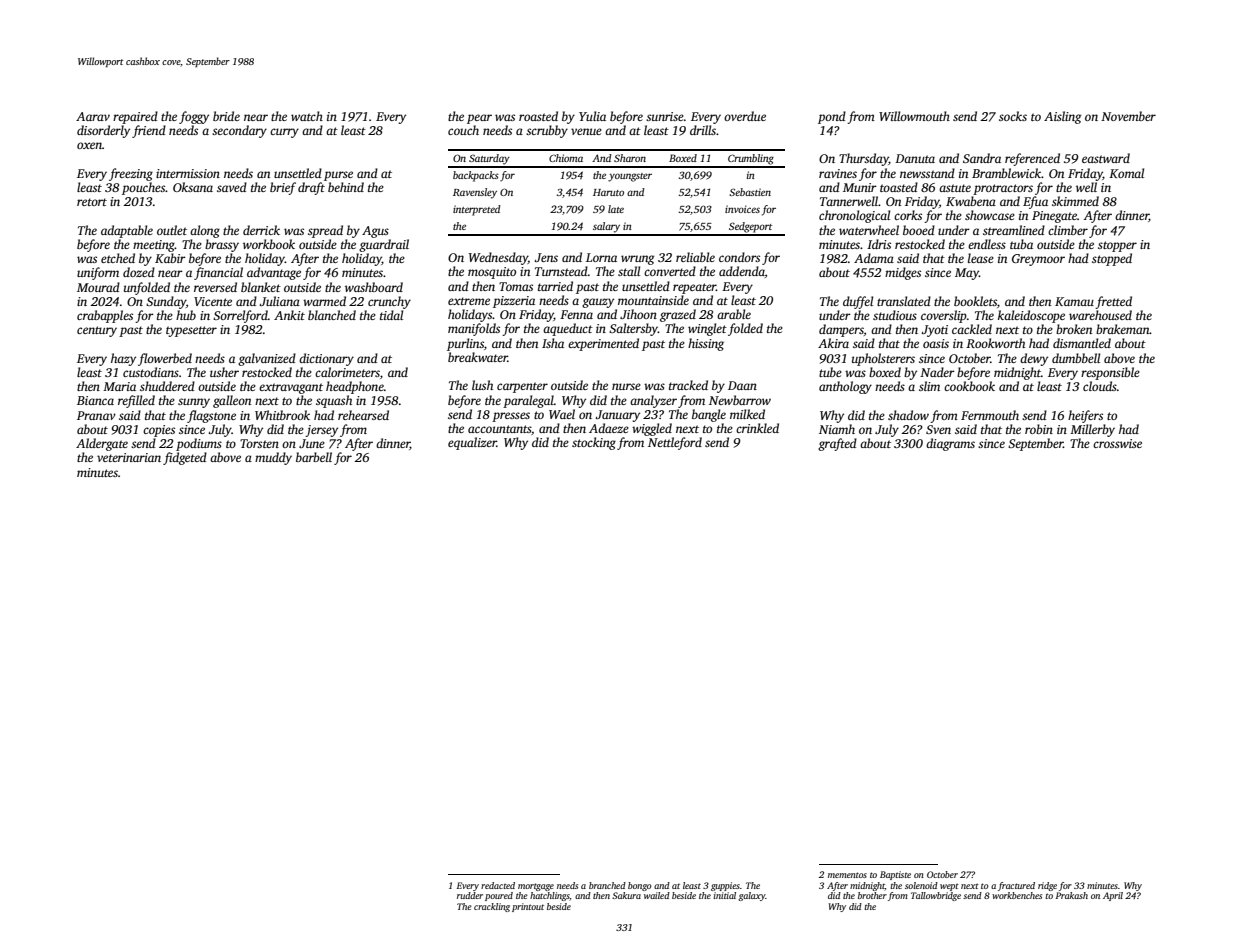 The width and height of the page is (1233, 952). I want to click on eastward, so click(1106, 158).
